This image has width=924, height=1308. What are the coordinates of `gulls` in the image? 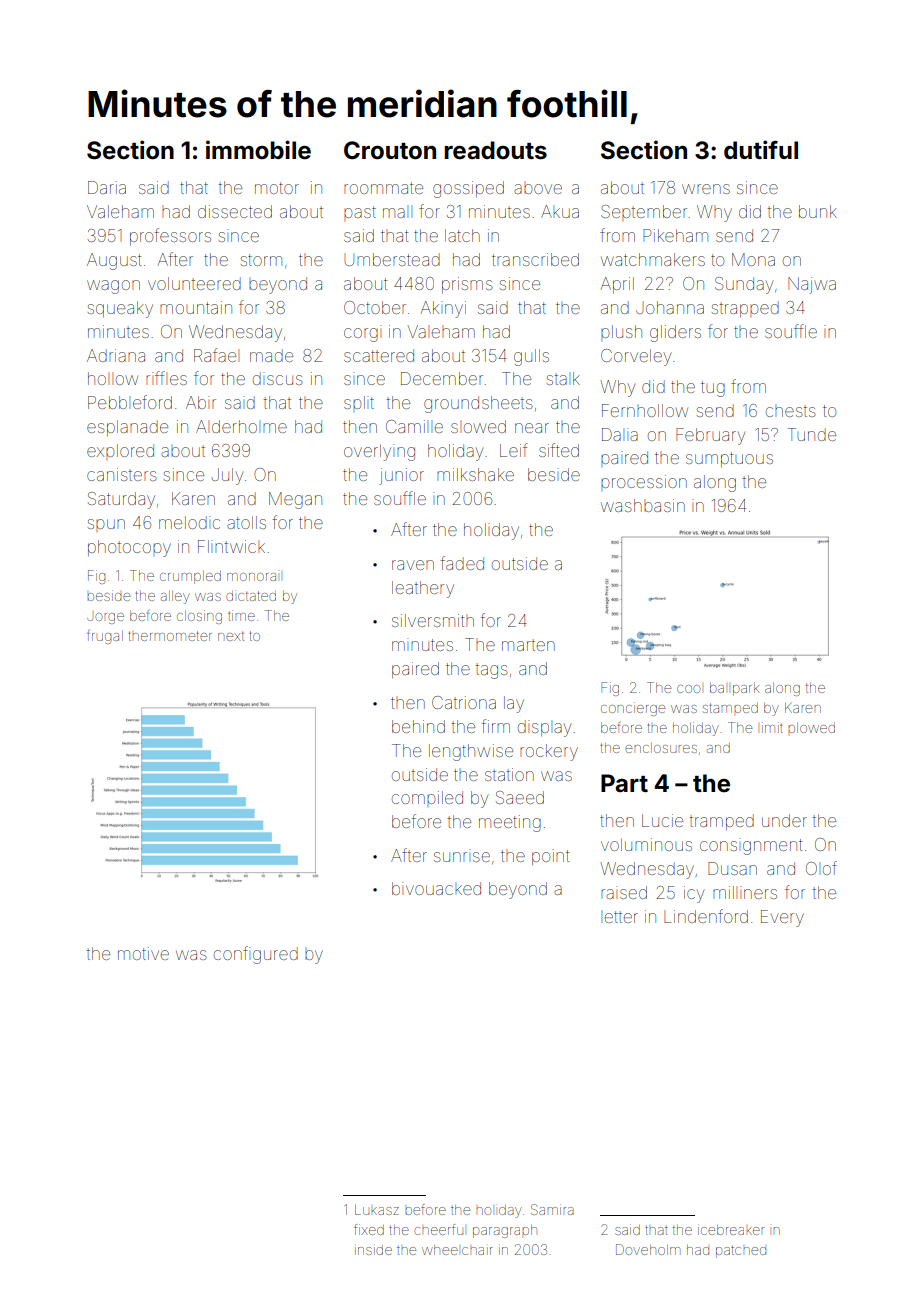 It's located at (531, 357).
